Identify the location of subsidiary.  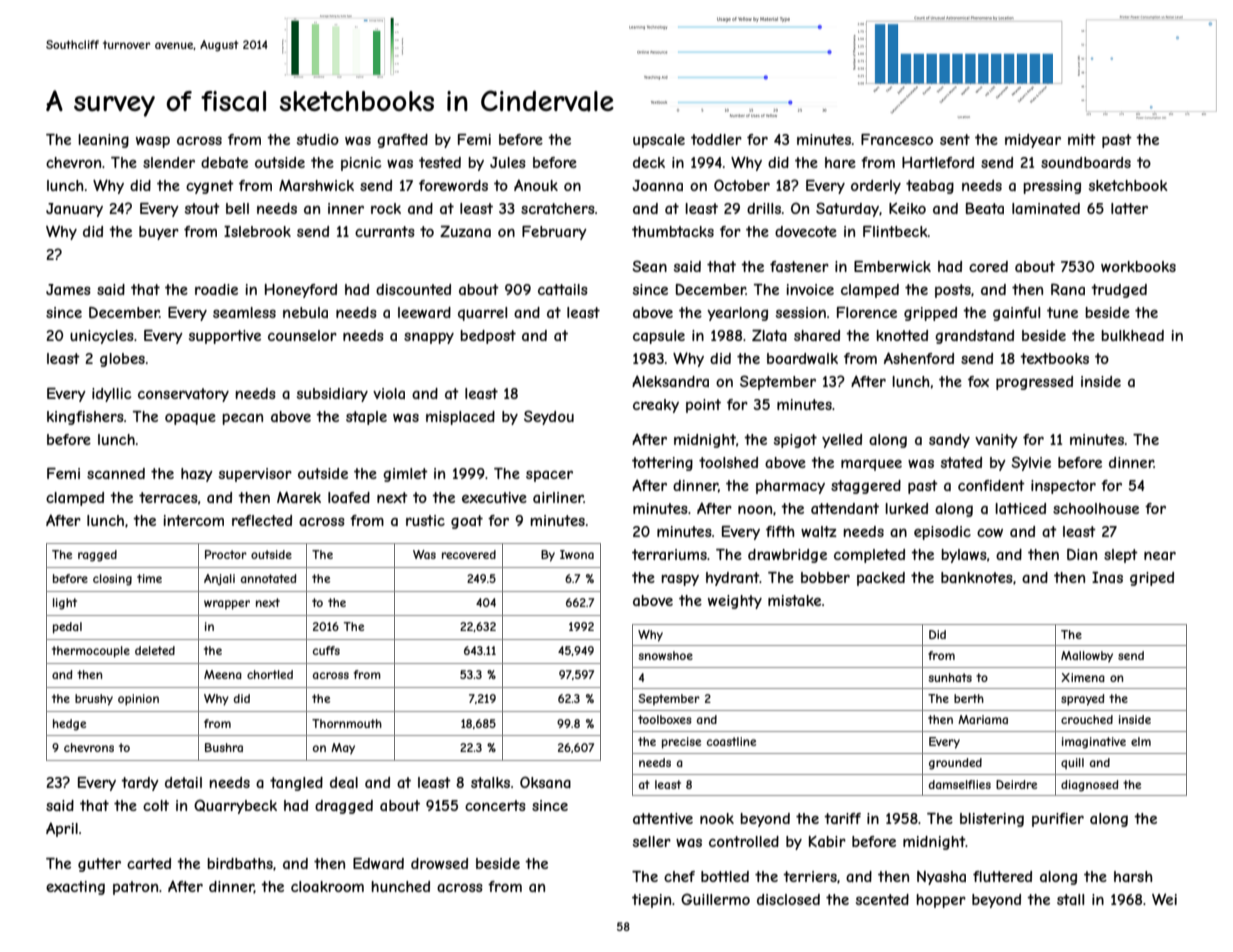
(332, 395).
